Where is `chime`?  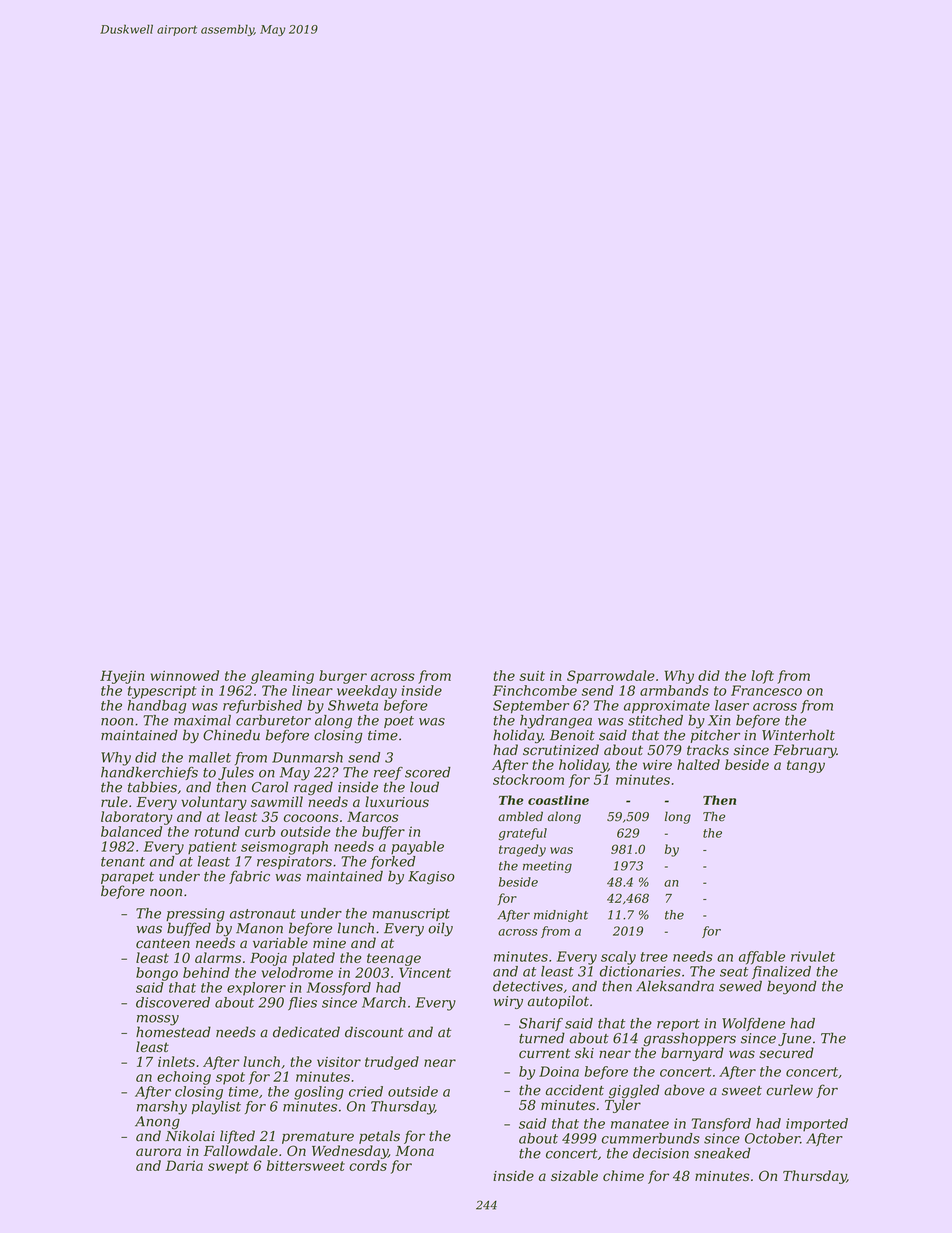
chime is located at coordinates (623, 1175).
